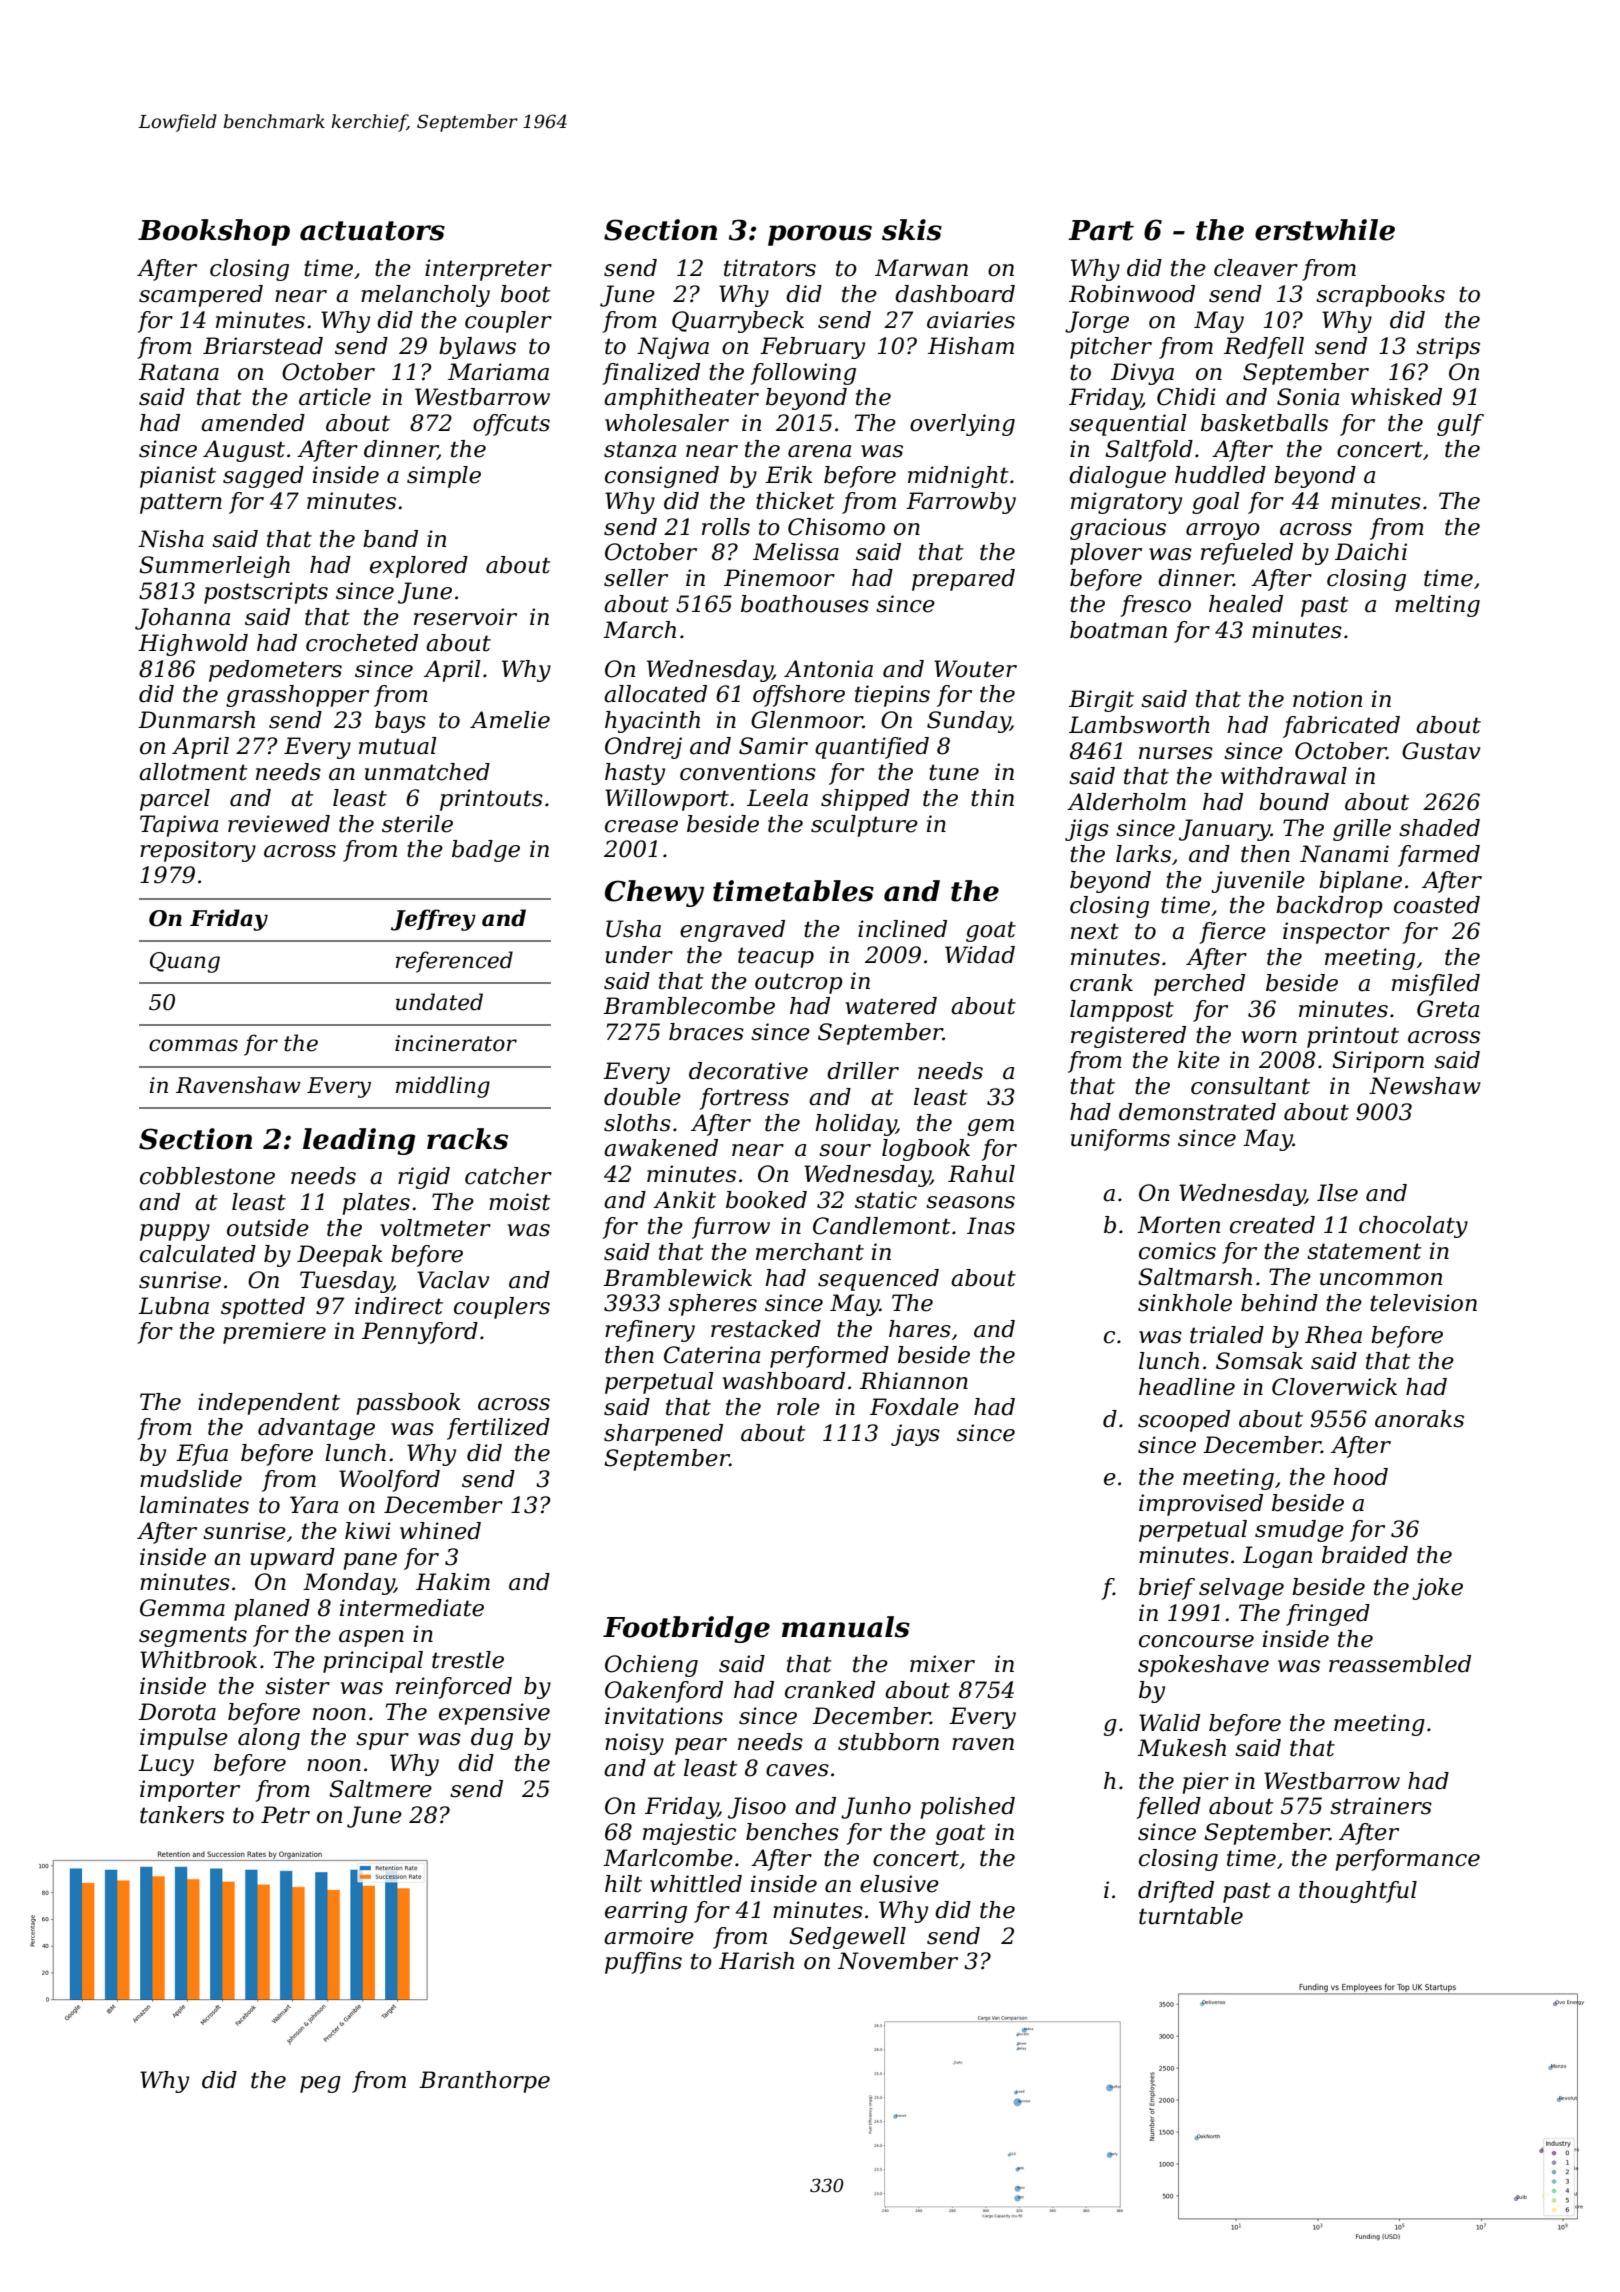  Describe the element at coordinates (492, 1739) in the screenshot. I see `dug` at that location.
